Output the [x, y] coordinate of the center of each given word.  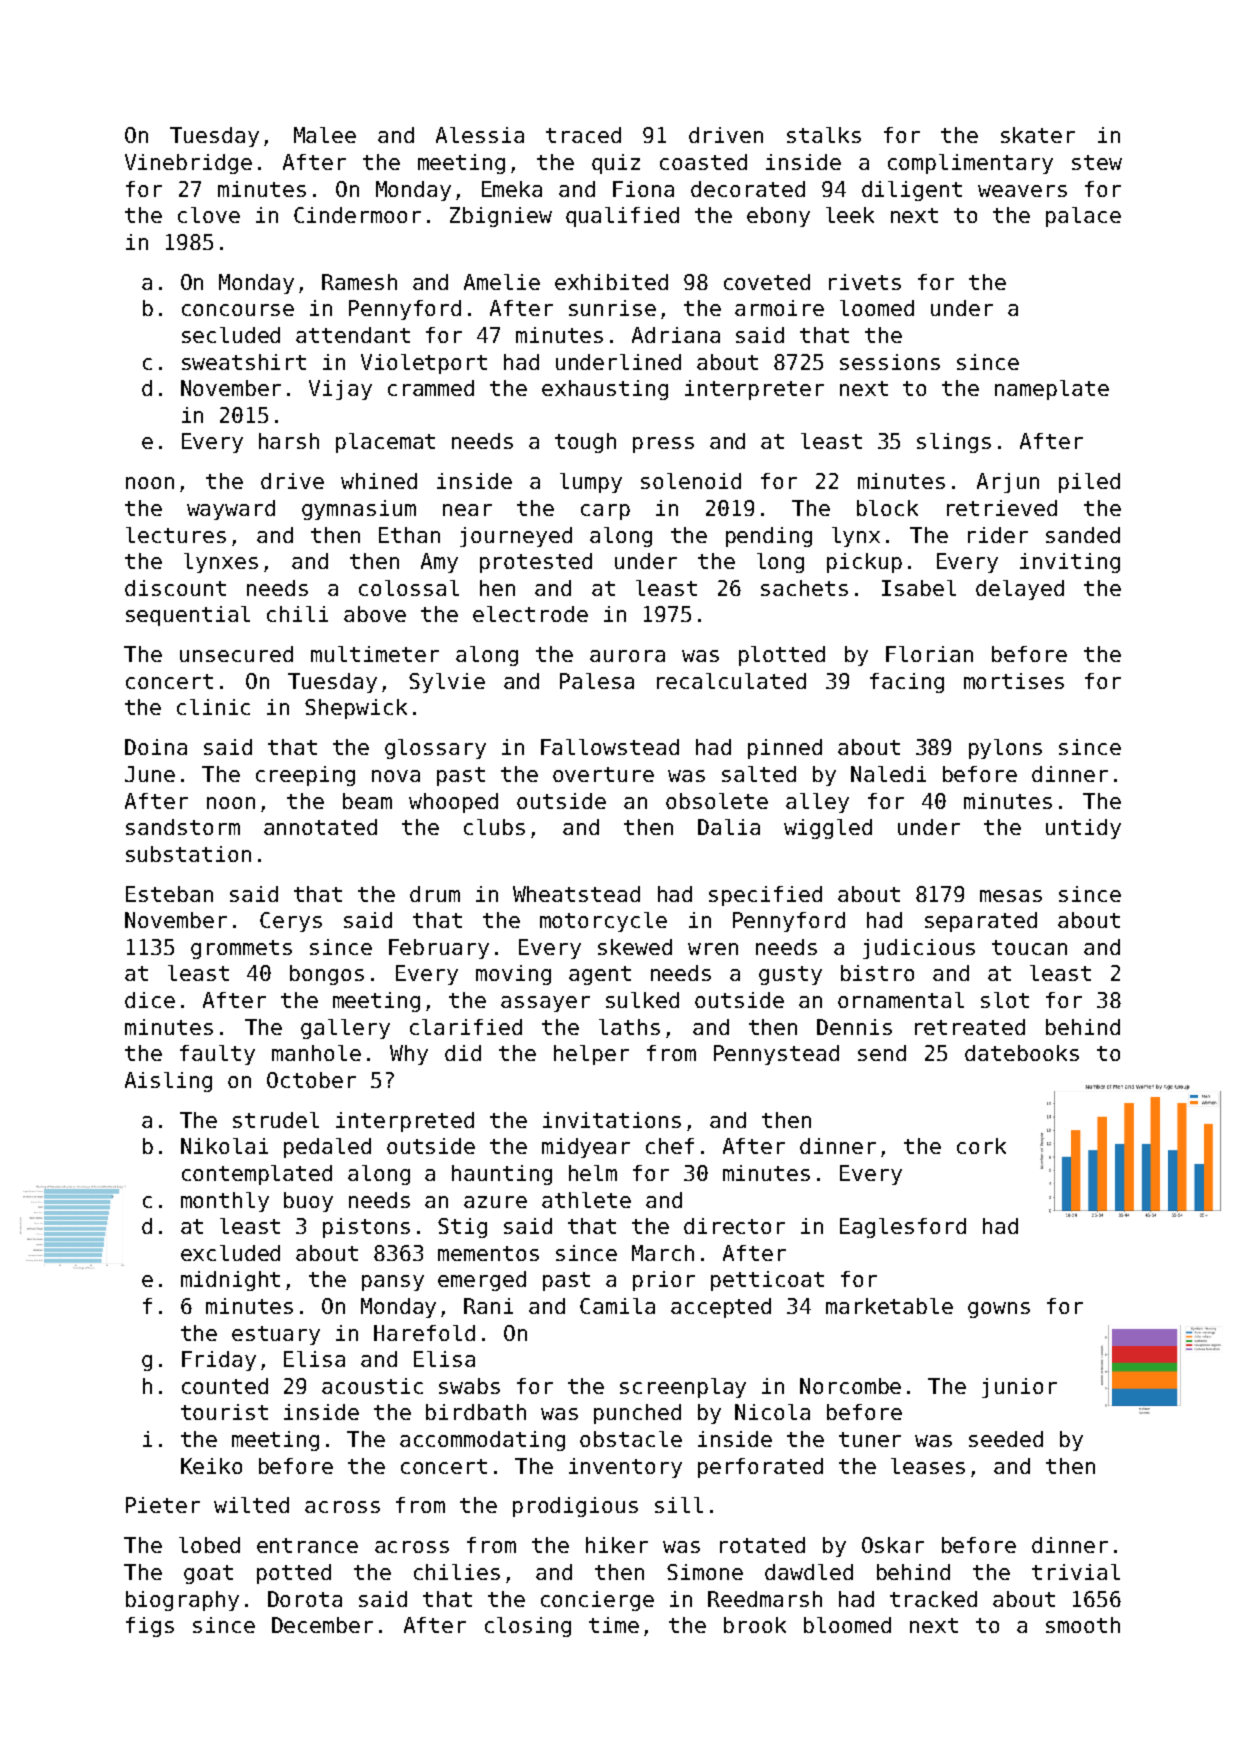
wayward [231, 510]
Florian [929, 654]
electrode [530, 614]
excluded [230, 1253]
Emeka [512, 189]
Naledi [888, 774]
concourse [238, 310]
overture [603, 774]
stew [1097, 162]
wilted [251, 1505]
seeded [1006, 1439]
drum [435, 894]
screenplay [683, 1388]
